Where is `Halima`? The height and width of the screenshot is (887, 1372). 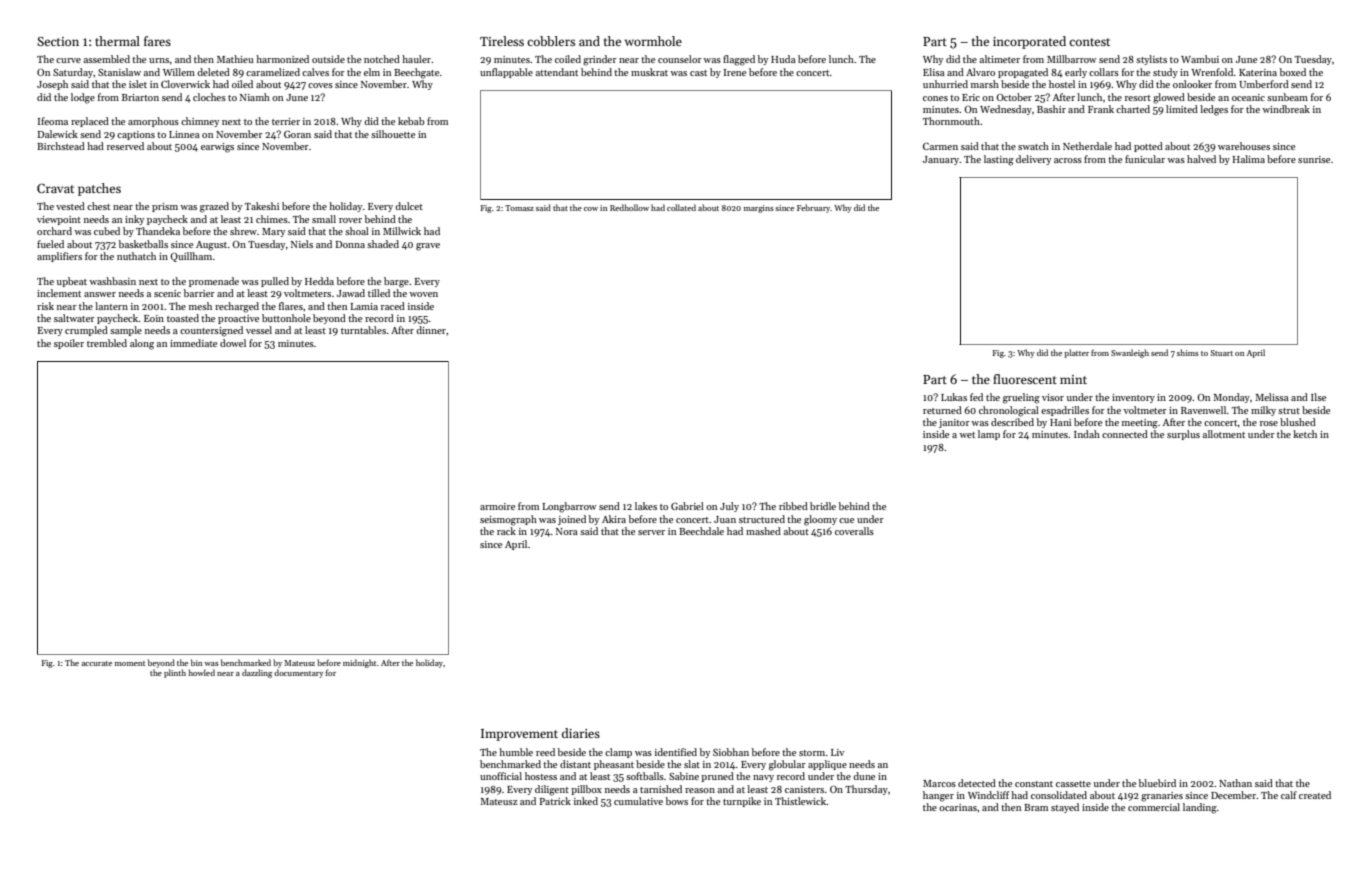 Halima is located at coordinates (1249, 159).
